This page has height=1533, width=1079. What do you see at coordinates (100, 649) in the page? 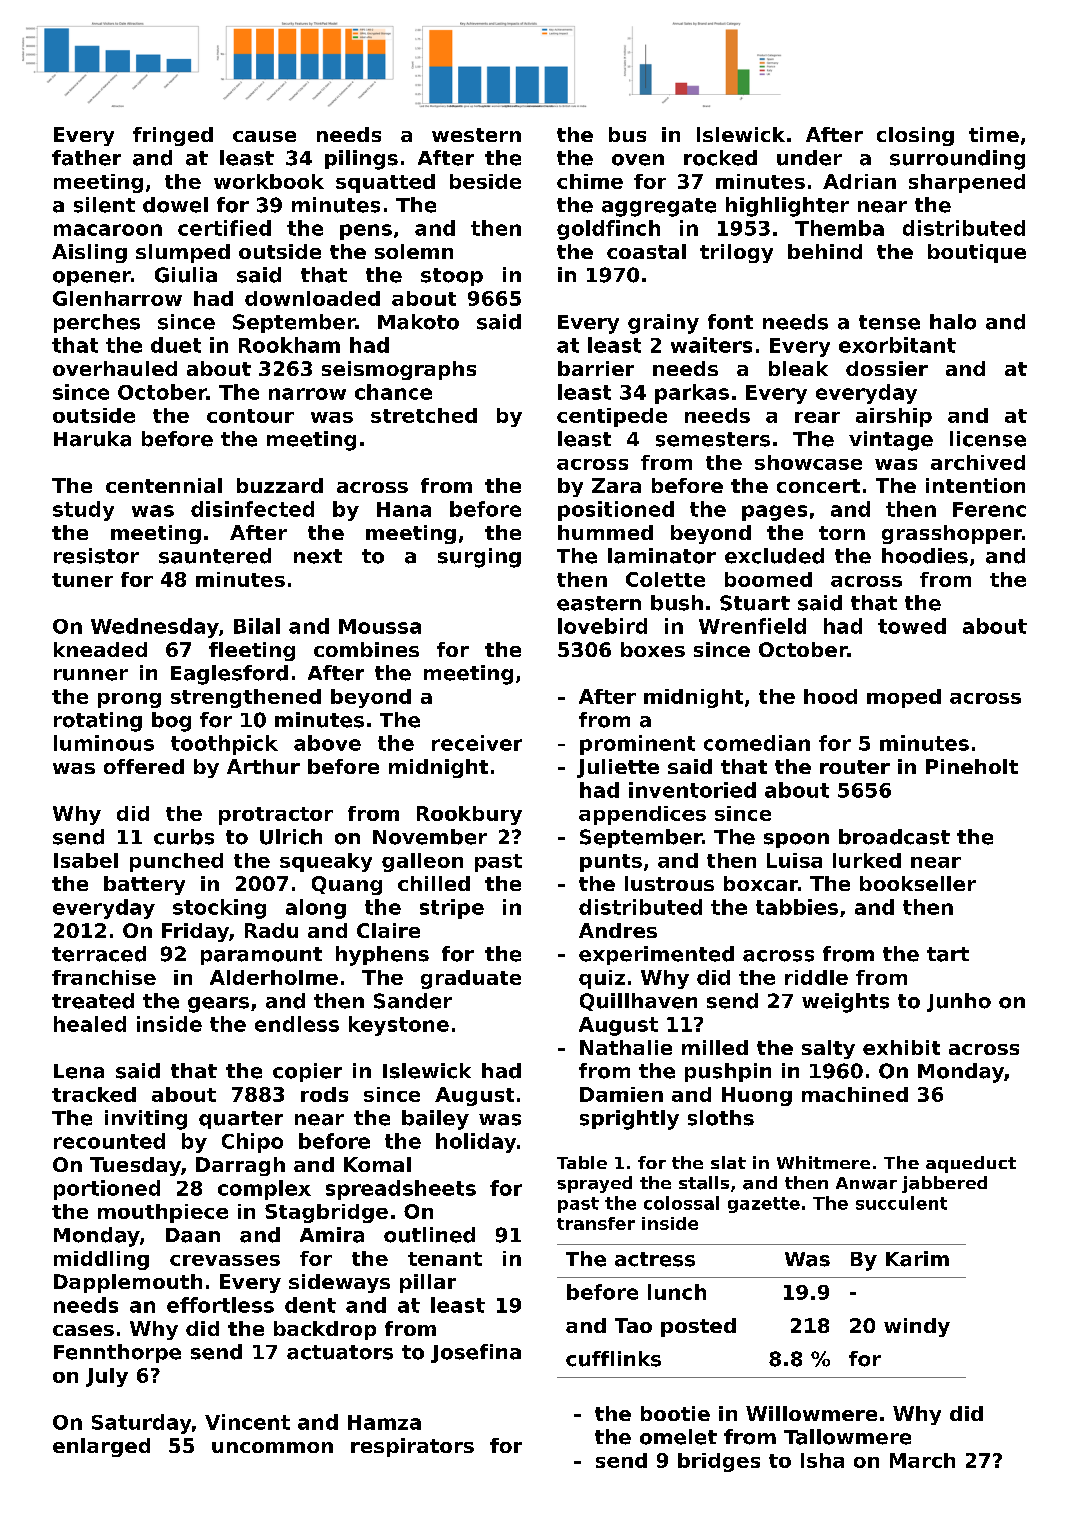
I see `kneaded` at bounding box center [100, 649].
